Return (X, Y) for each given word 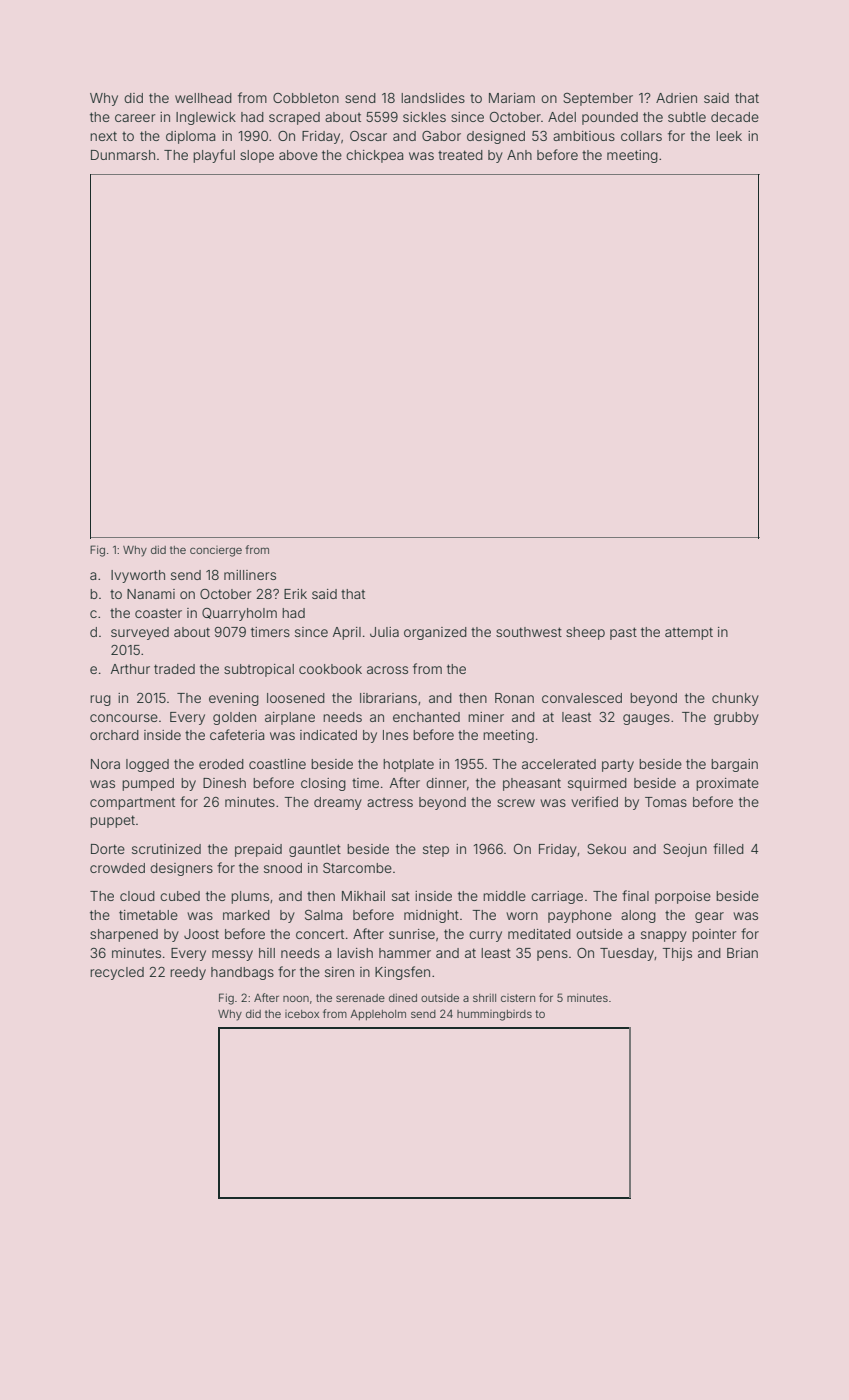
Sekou (606, 849)
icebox (302, 1014)
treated (460, 155)
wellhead (203, 98)
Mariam (512, 98)
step (436, 851)
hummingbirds (494, 1015)
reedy (188, 973)
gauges (646, 719)
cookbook (330, 669)
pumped (148, 784)
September (598, 99)
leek (729, 136)
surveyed (140, 633)
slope (257, 156)
